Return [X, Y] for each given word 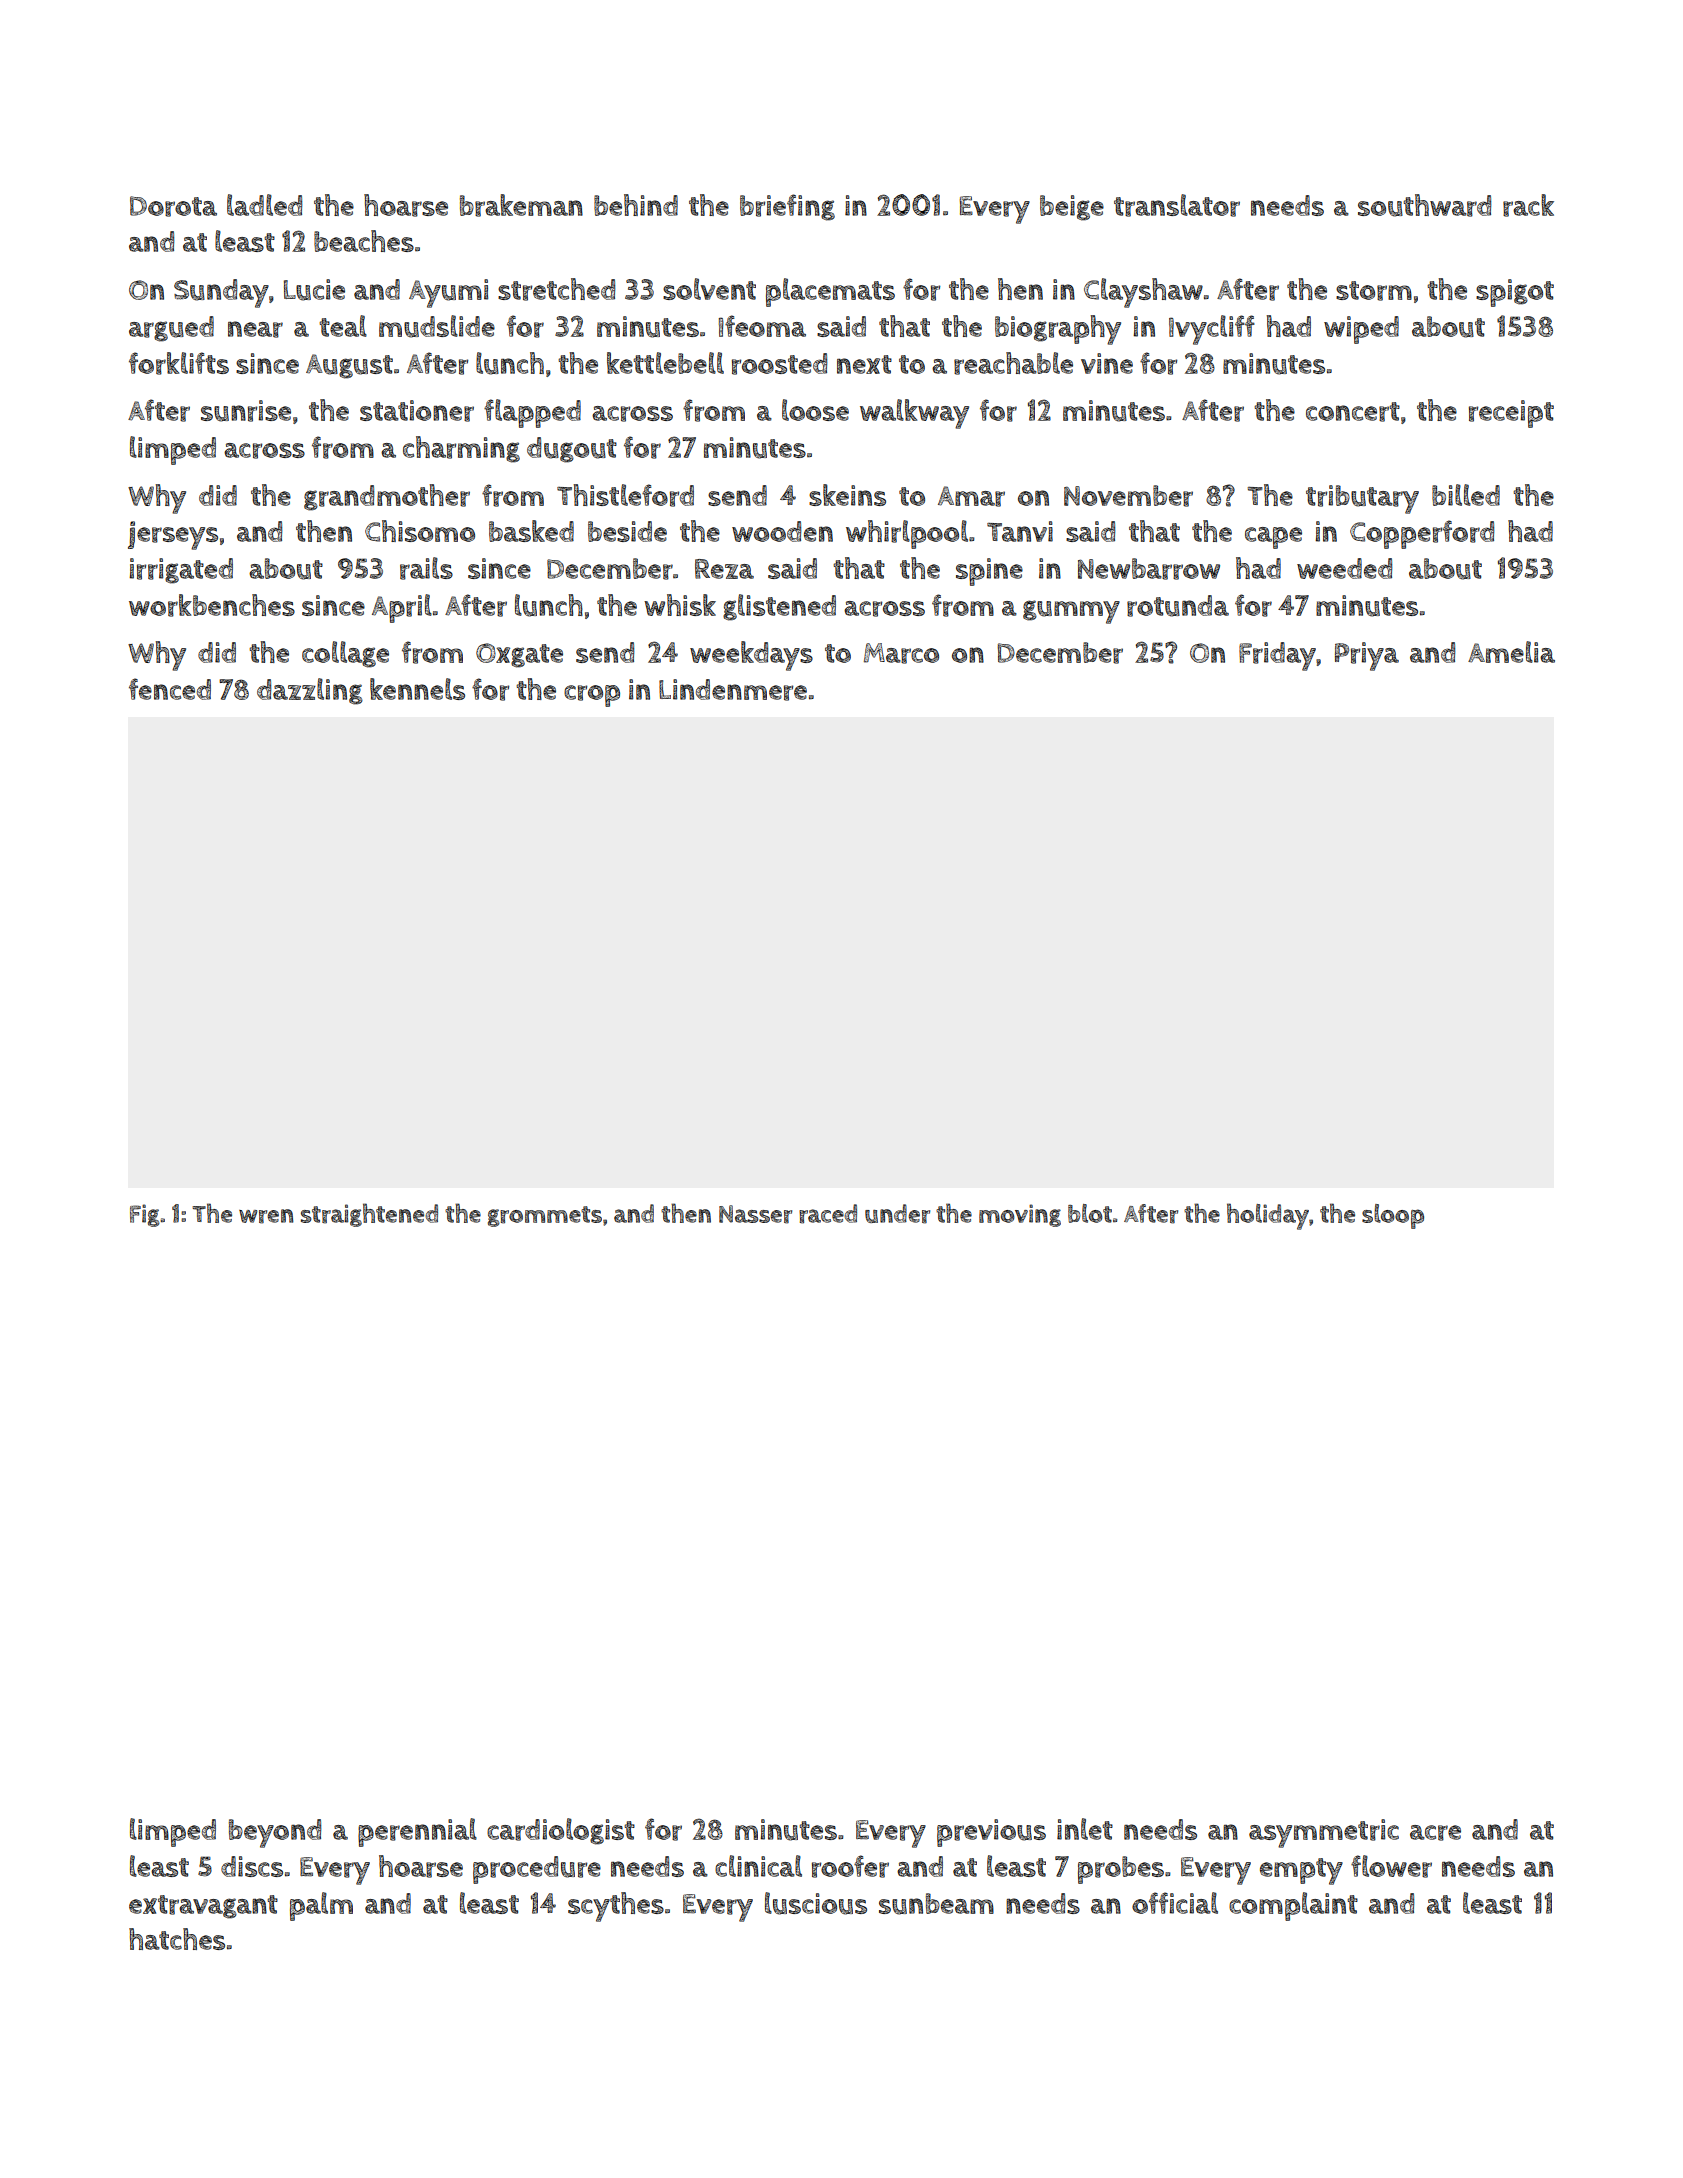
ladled [265, 205]
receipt [1511, 414]
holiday [1268, 1216]
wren [266, 1216]
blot [1090, 1213]
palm [321, 1906]
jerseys [173, 535]
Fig [145, 1215]
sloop [1393, 1216]
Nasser [755, 1214]
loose [815, 410]
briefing [787, 207]
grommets [545, 1216]
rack [1528, 205]
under [897, 1214]
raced [828, 1214]
